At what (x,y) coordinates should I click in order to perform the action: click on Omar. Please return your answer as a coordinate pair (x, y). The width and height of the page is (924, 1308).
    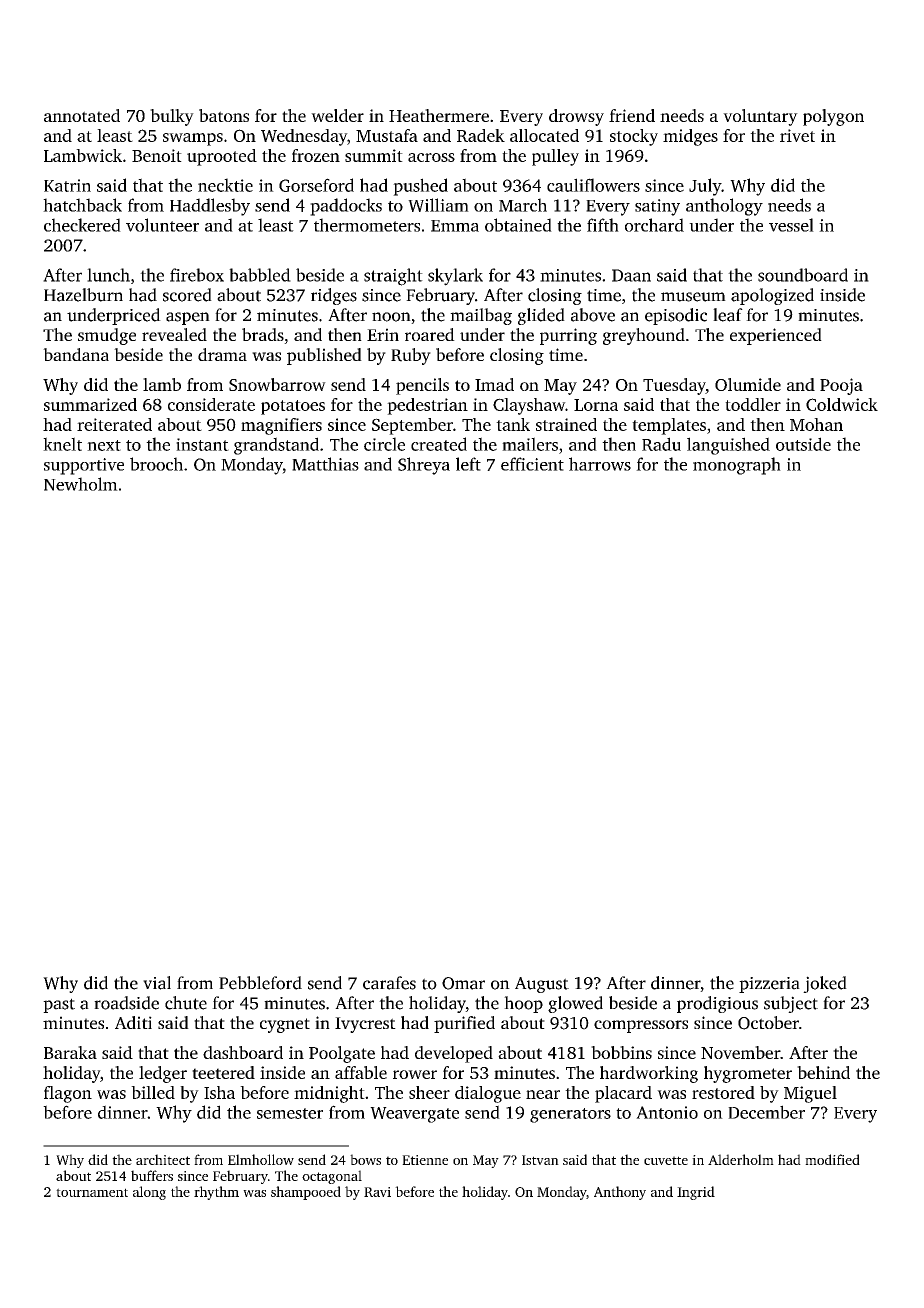
    Looking at the image, I should click on (463, 983).
